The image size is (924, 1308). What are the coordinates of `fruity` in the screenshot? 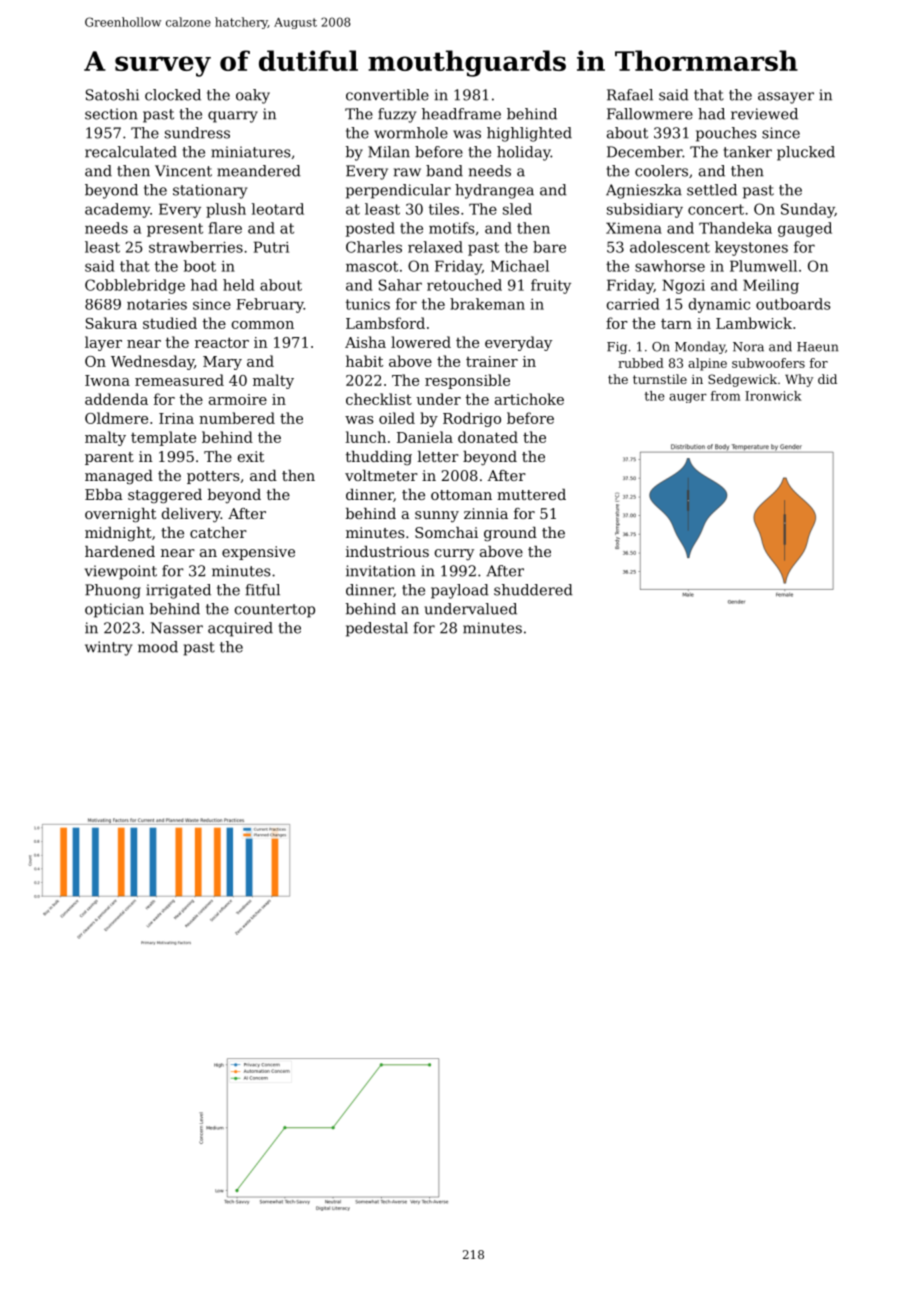 It's located at (551, 286).
